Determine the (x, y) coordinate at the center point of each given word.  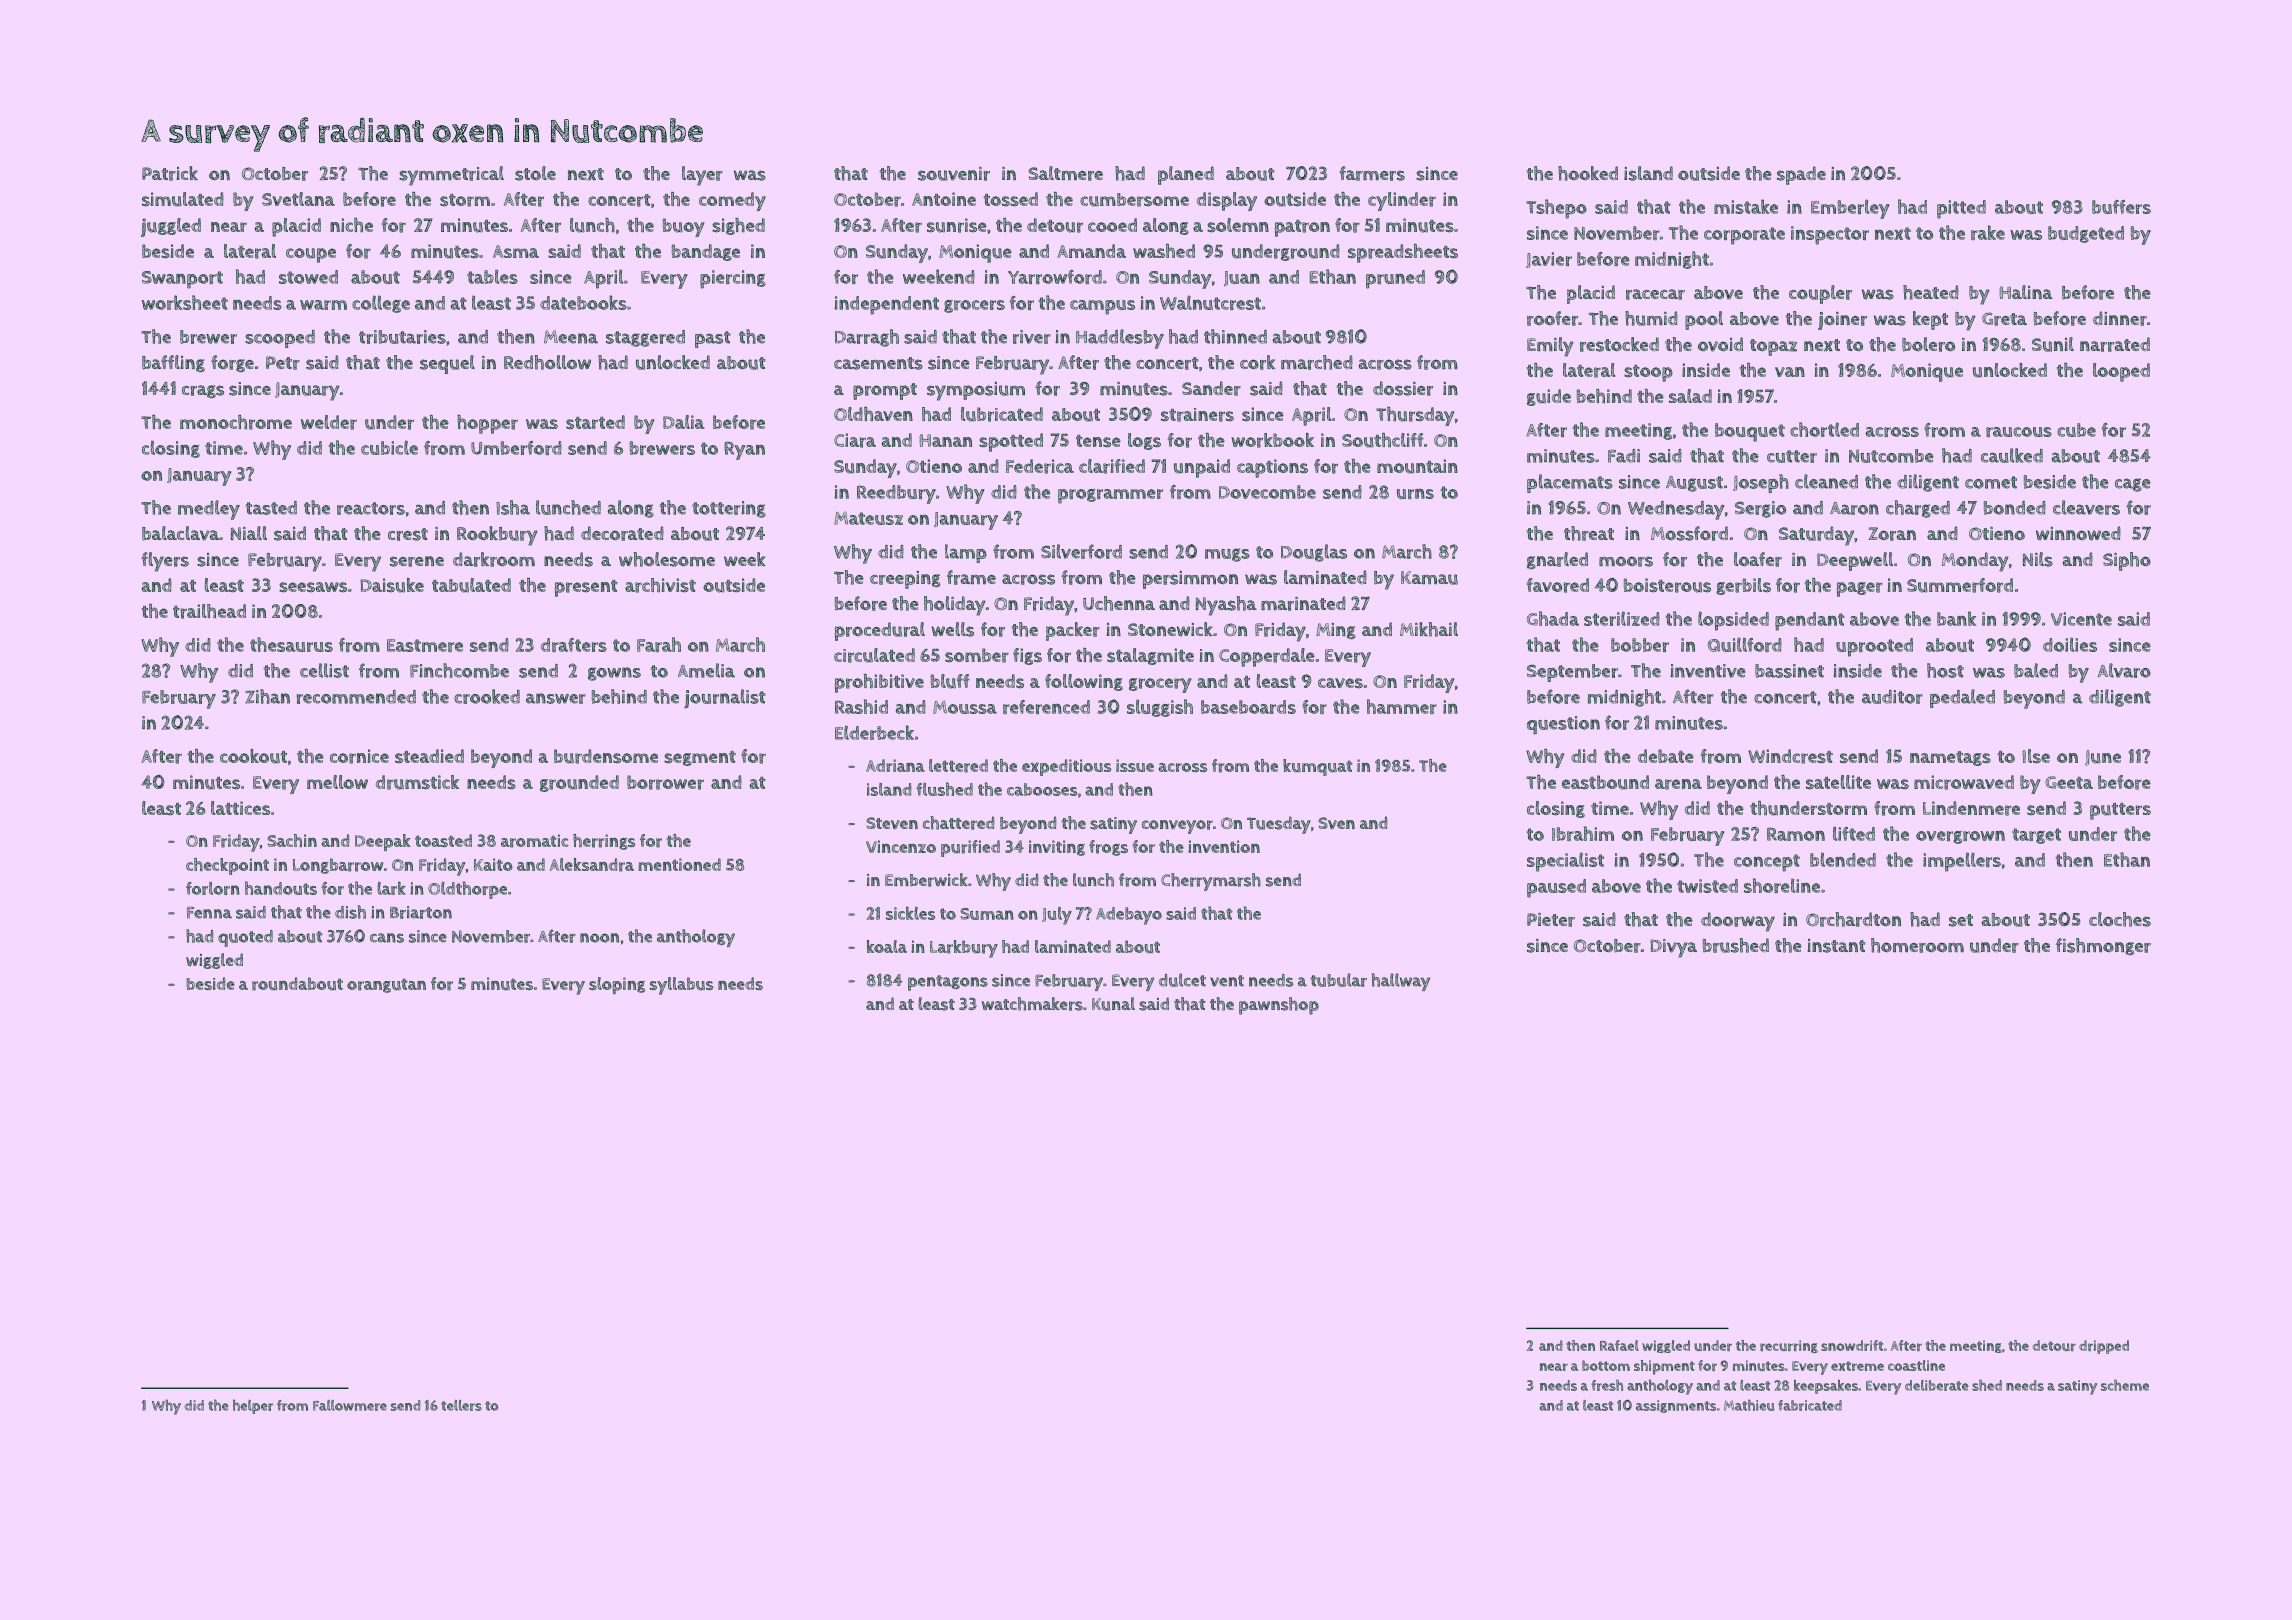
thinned (1235, 336)
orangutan (386, 985)
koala (887, 946)
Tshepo (1556, 209)
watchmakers (1032, 1004)
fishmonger (2103, 946)
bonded (2015, 508)
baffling (173, 363)
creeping (905, 580)
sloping (617, 985)
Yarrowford (1055, 277)
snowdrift (1852, 1345)
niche (351, 225)
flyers (165, 562)
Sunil (2053, 344)
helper (253, 1406)
